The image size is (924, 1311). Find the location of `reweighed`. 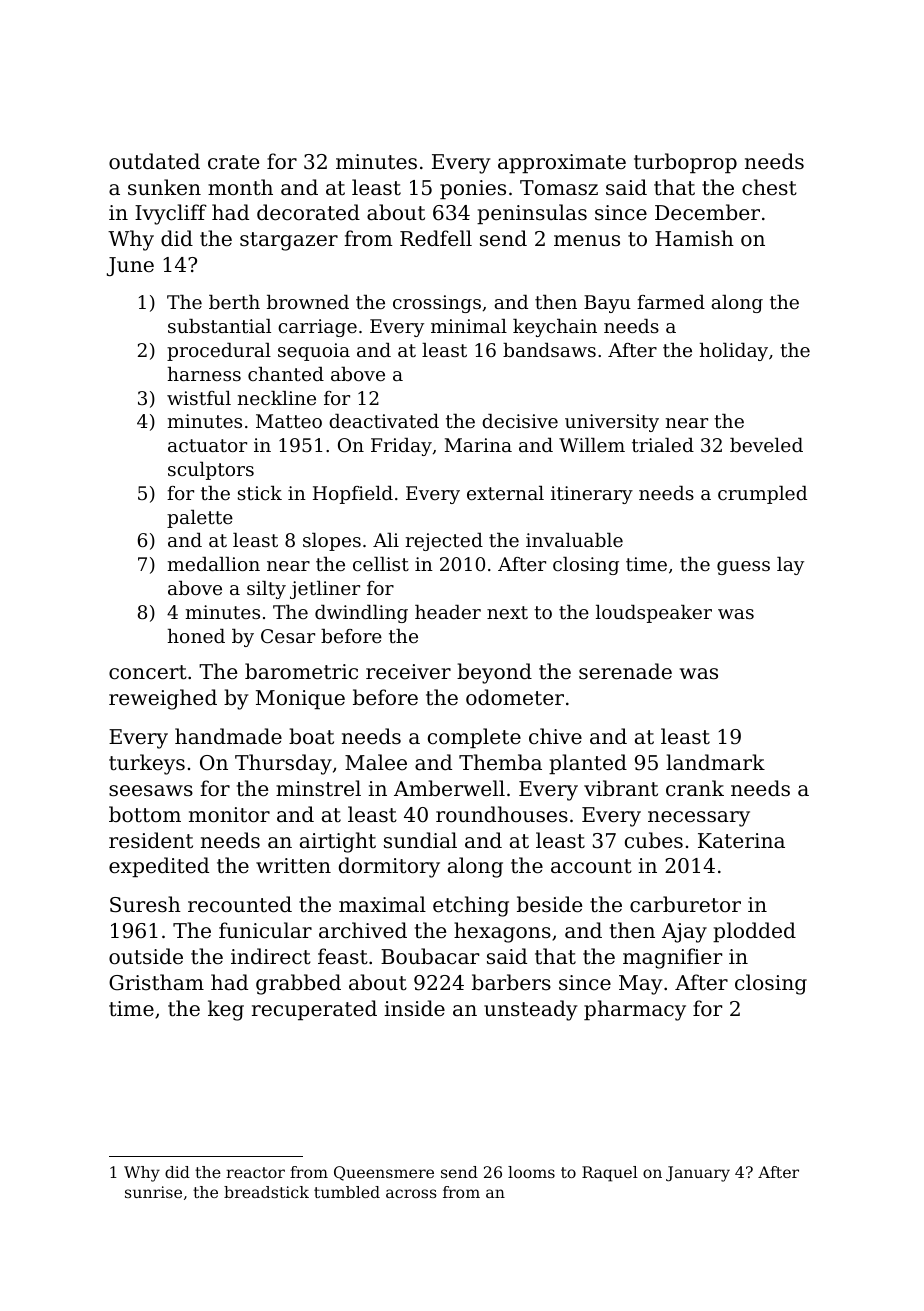

reweighed is located at coordinates (163, 699).
